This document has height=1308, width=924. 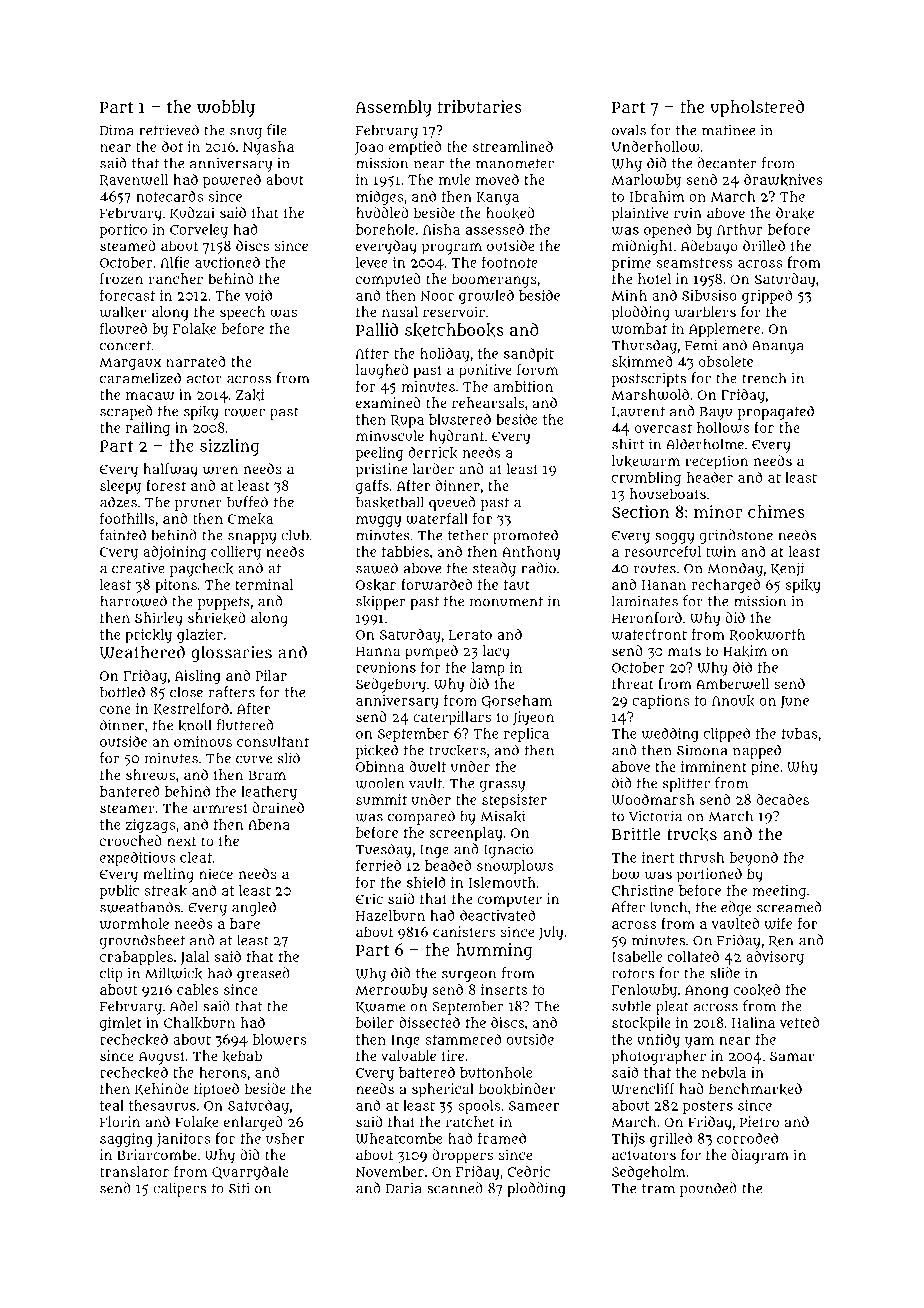 I want to click on assessed, so click(x=495, y=229).
